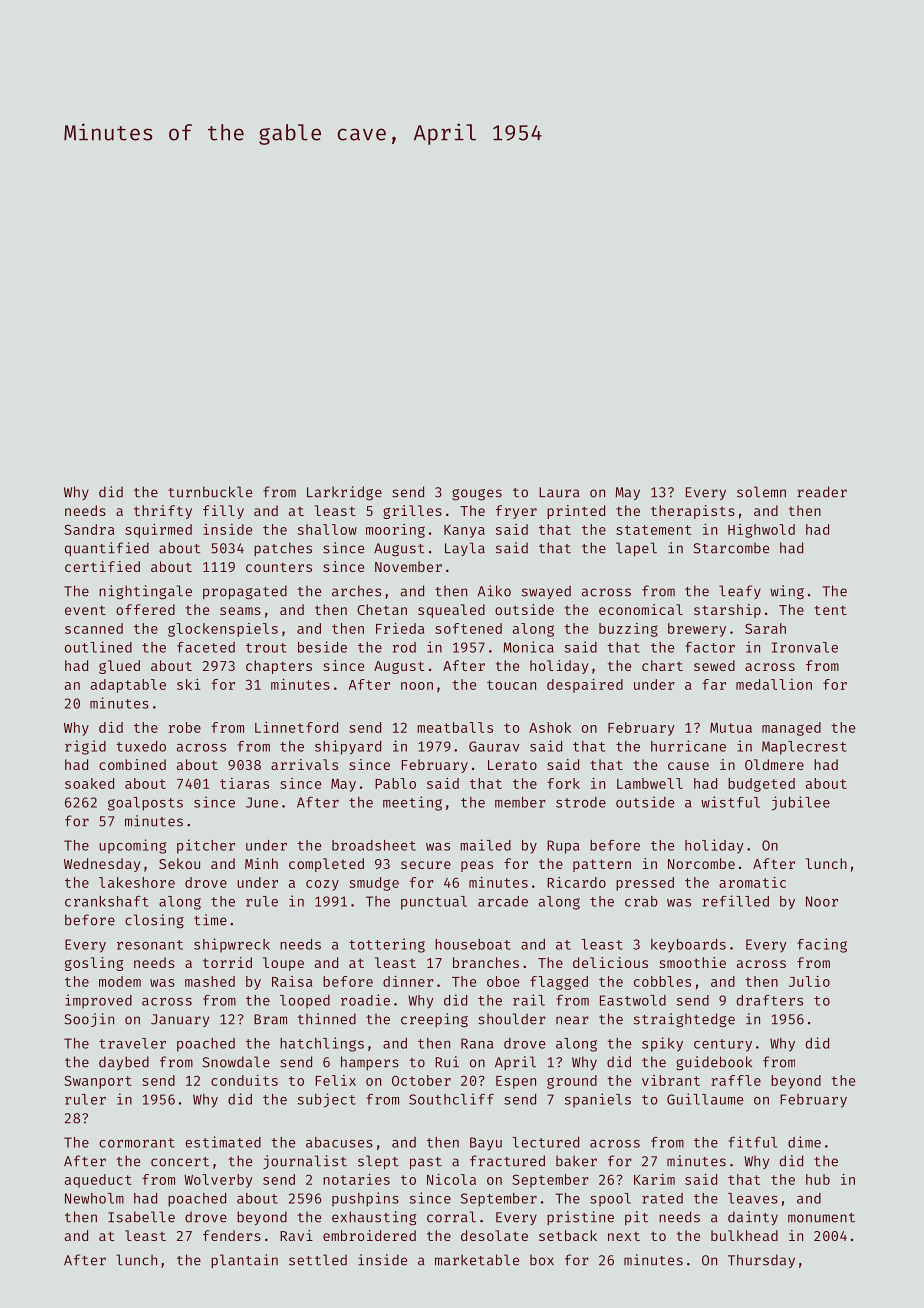  Describe the element at coordinates (185, 727) in the page. I see `robe` at that location.
